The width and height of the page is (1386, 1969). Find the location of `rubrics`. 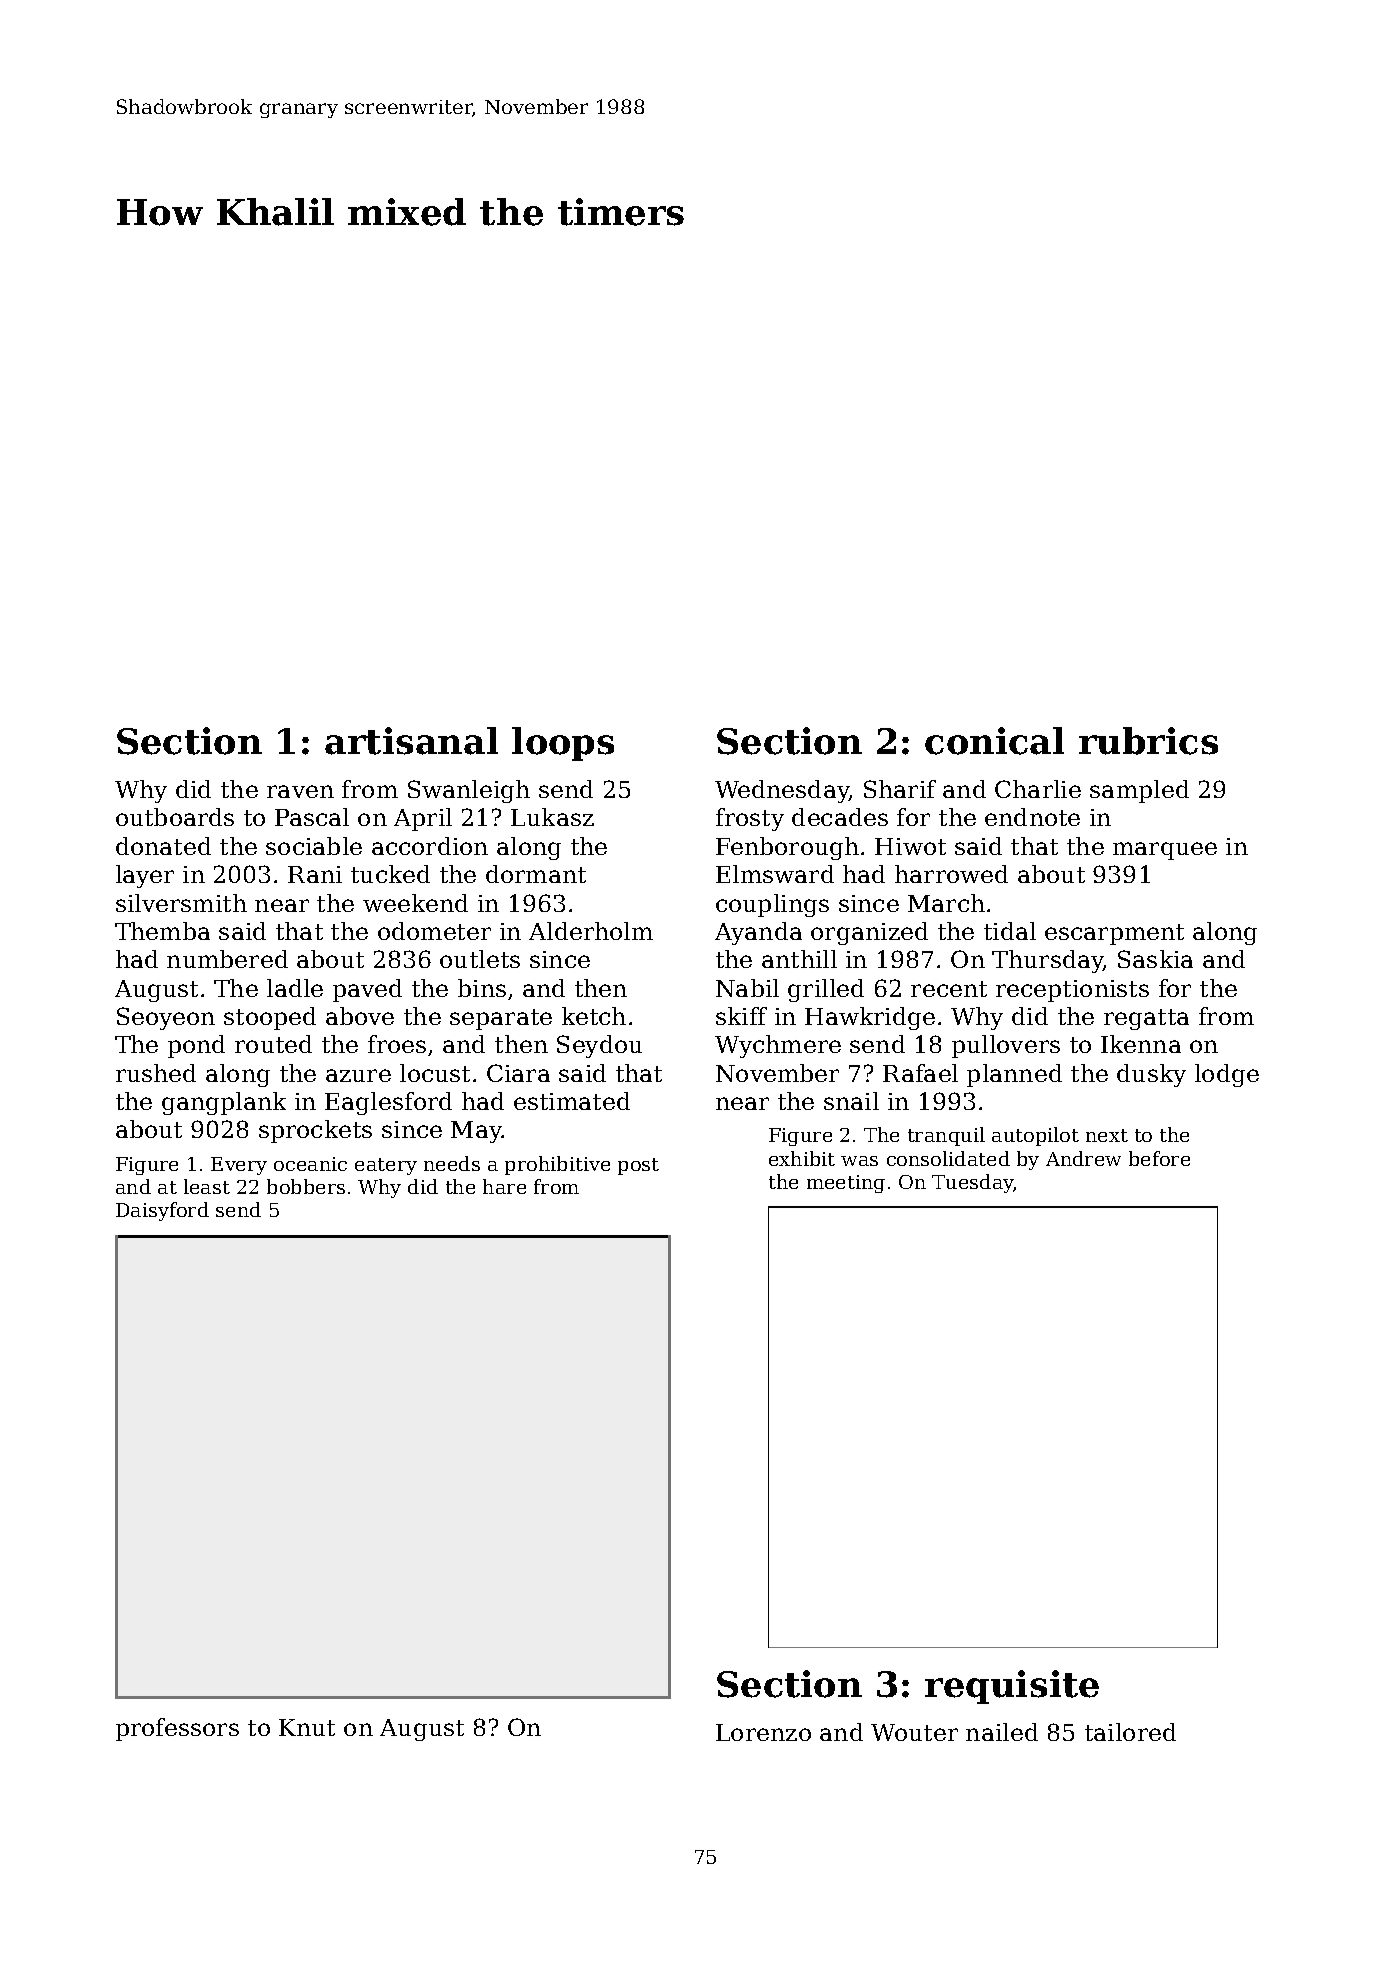

rubrics is located at coordinates (1148, 741).
